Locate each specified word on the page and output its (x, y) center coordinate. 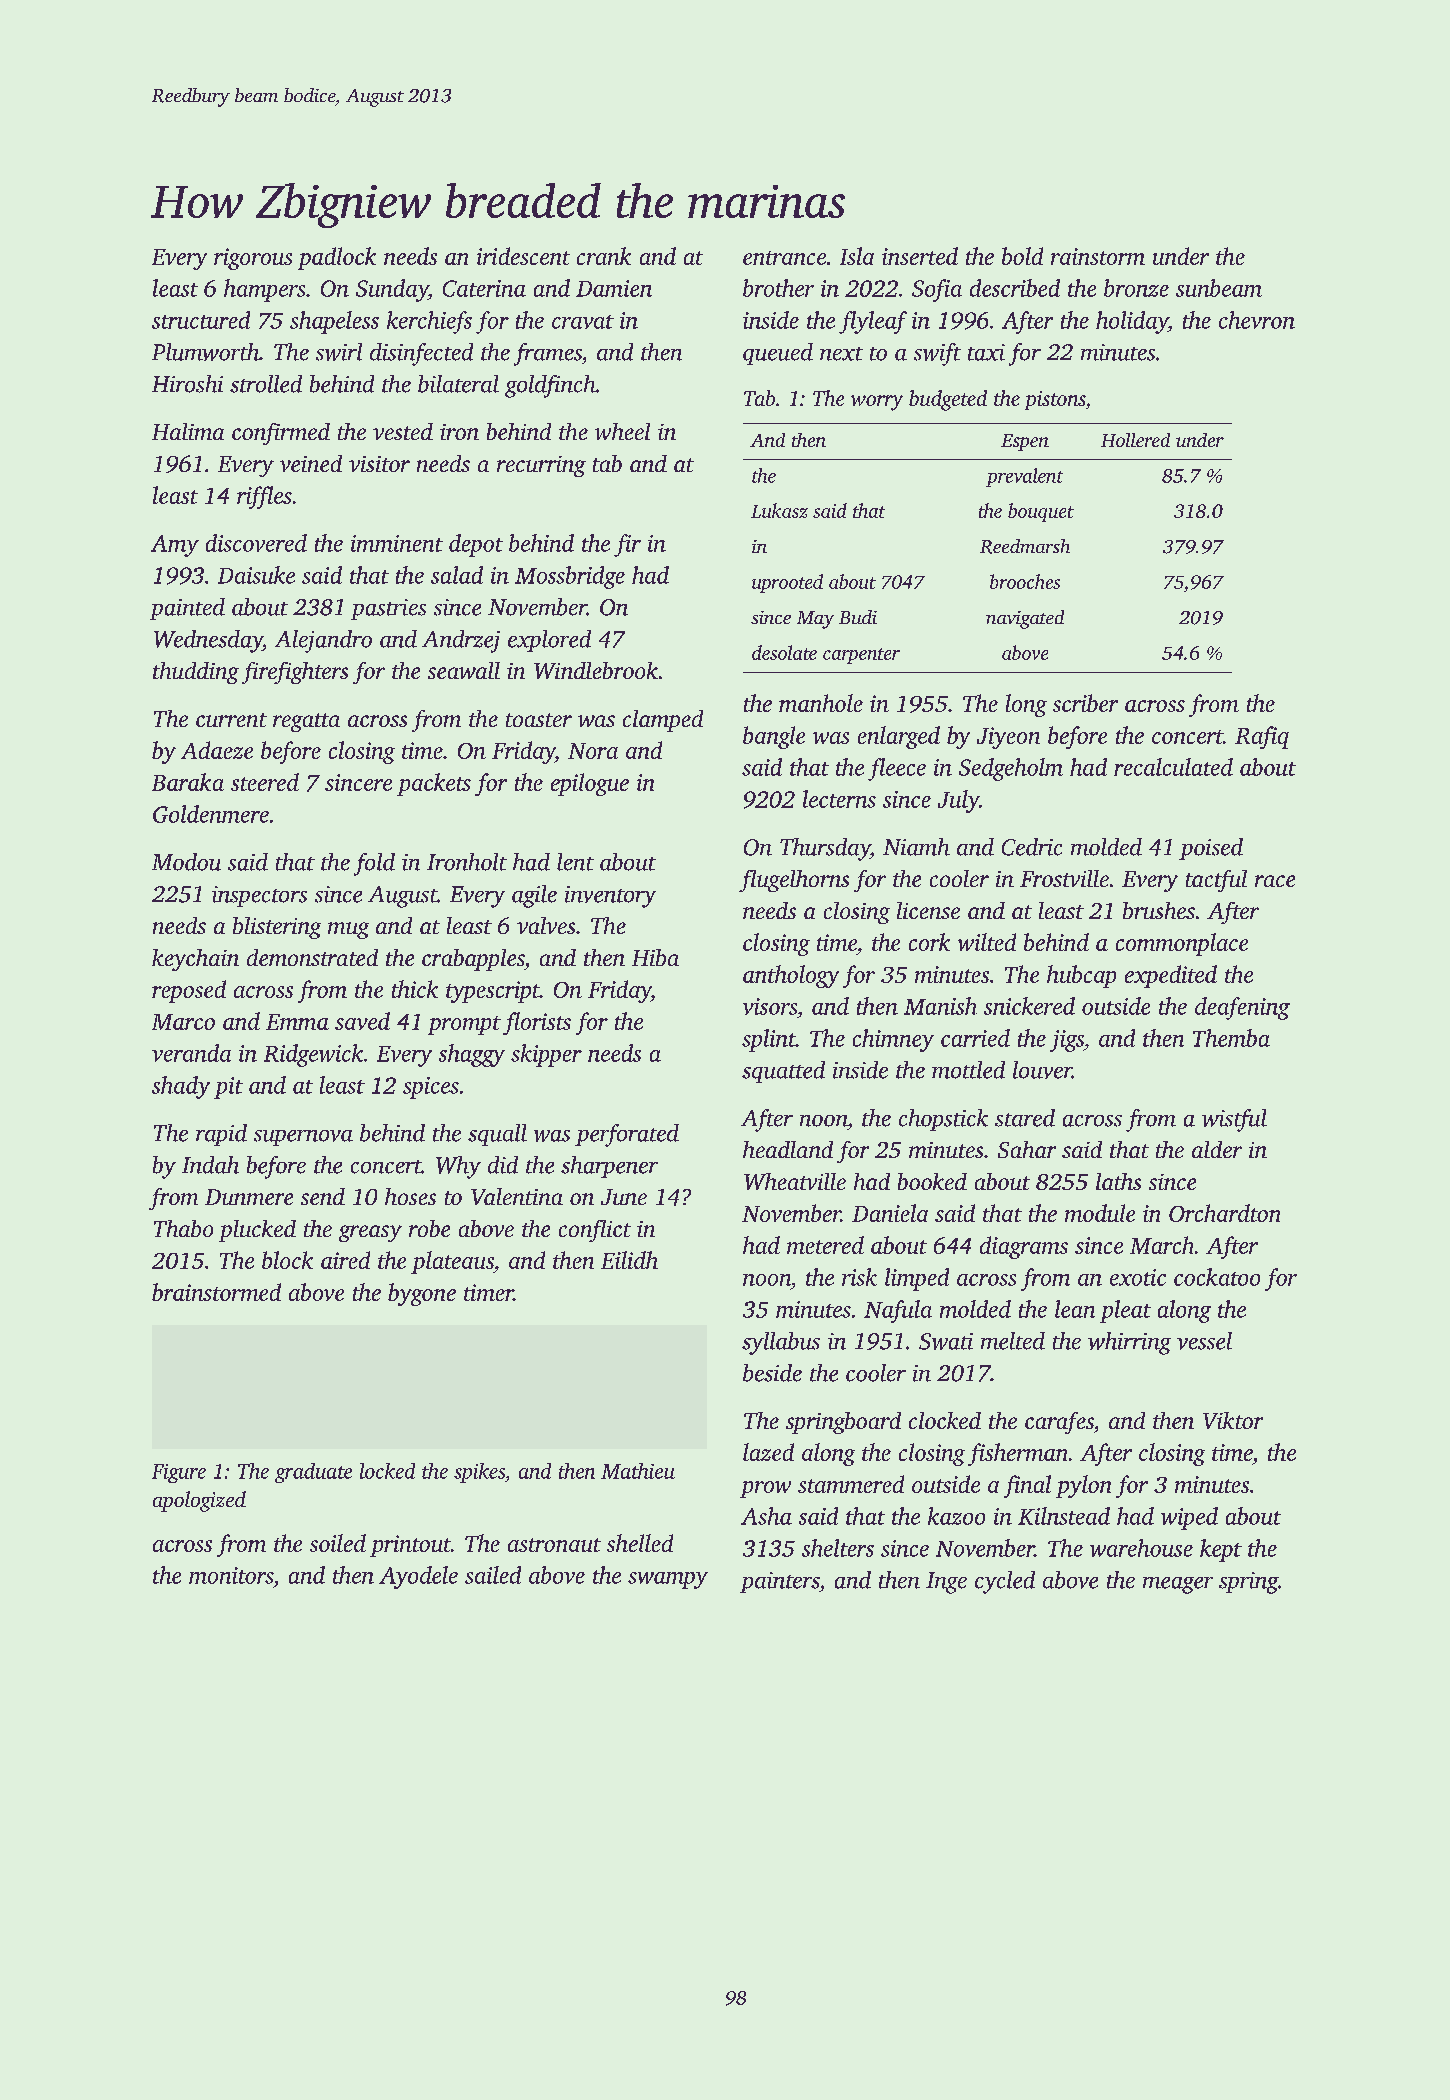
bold (1022, 256)
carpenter (861, 656)
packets (434, 784)
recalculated (1173, 767)
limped (917, 1279)
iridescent (523, 256)
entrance (784, 258)
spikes (479, 1473)
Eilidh (629, 1260)
